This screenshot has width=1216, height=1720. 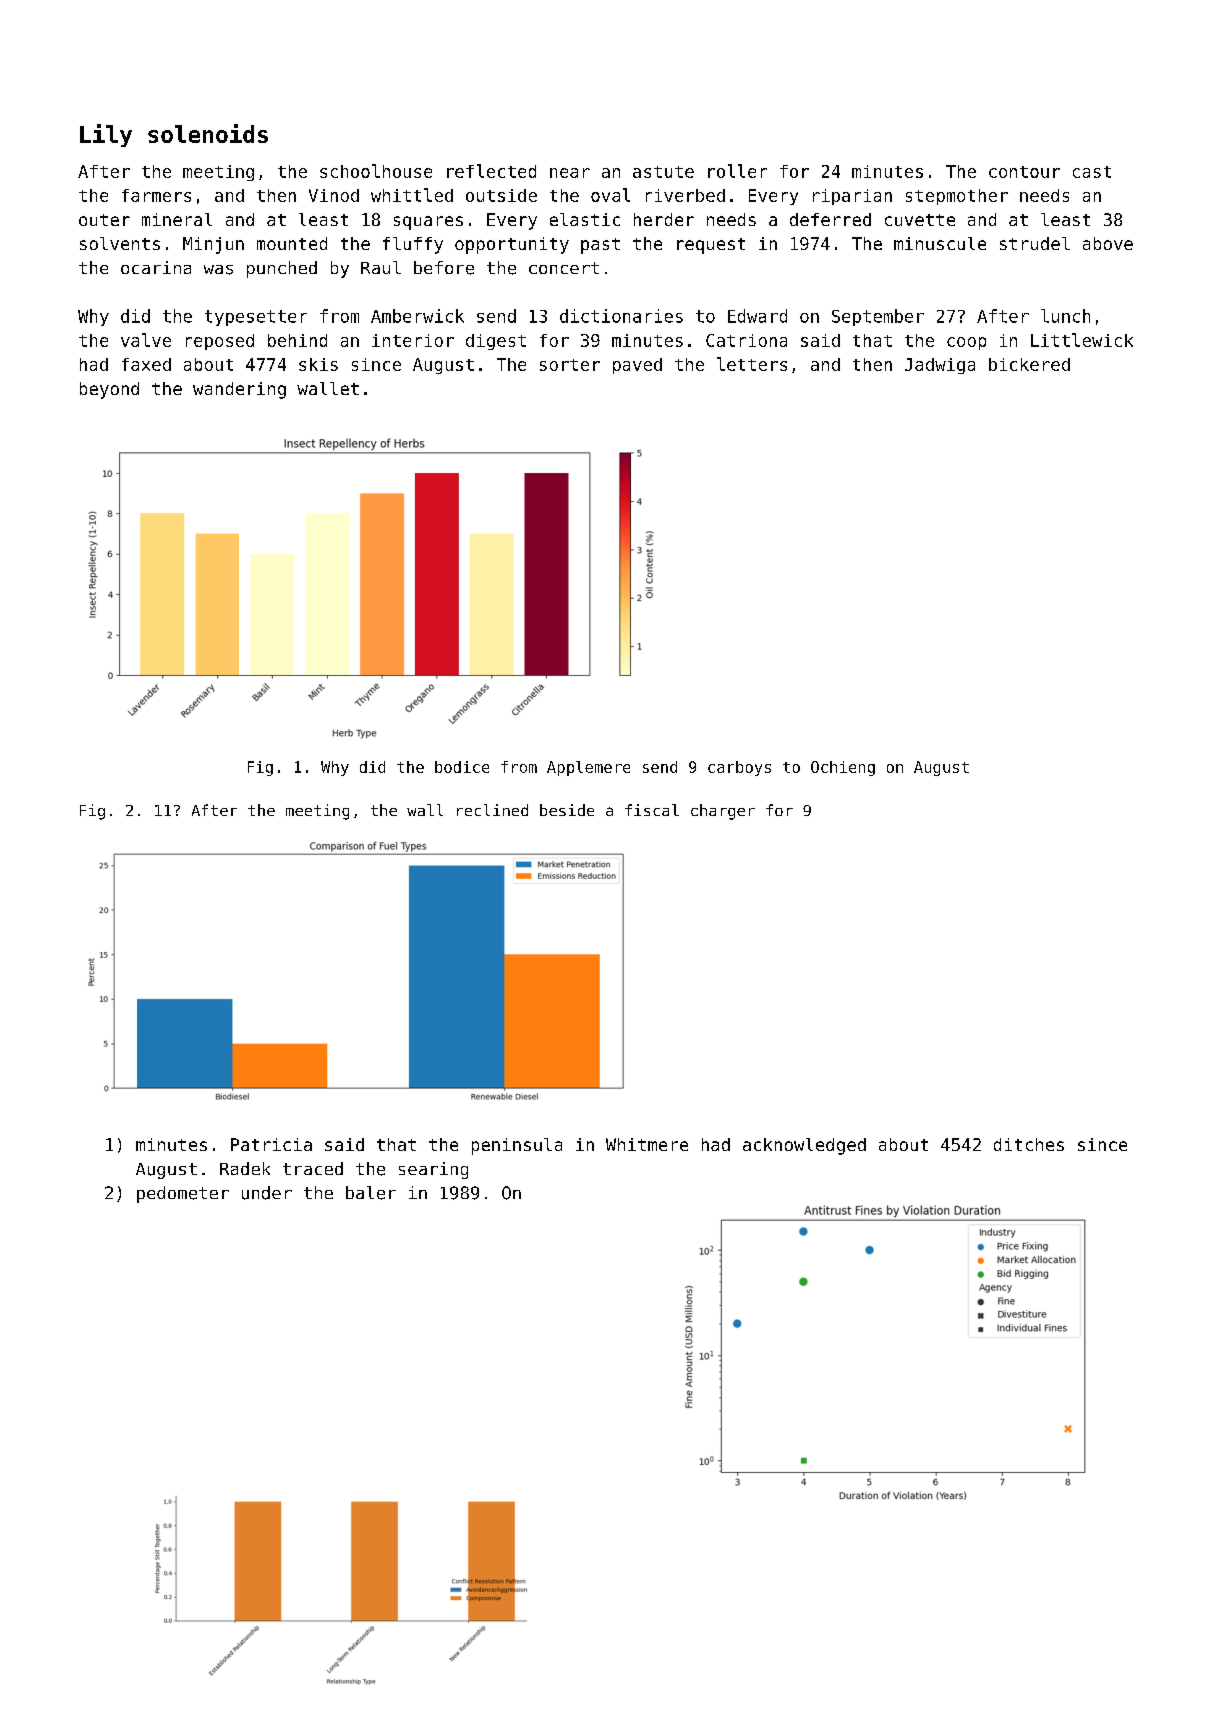 I want to click on stepmother, so click(x=957, y=197).
